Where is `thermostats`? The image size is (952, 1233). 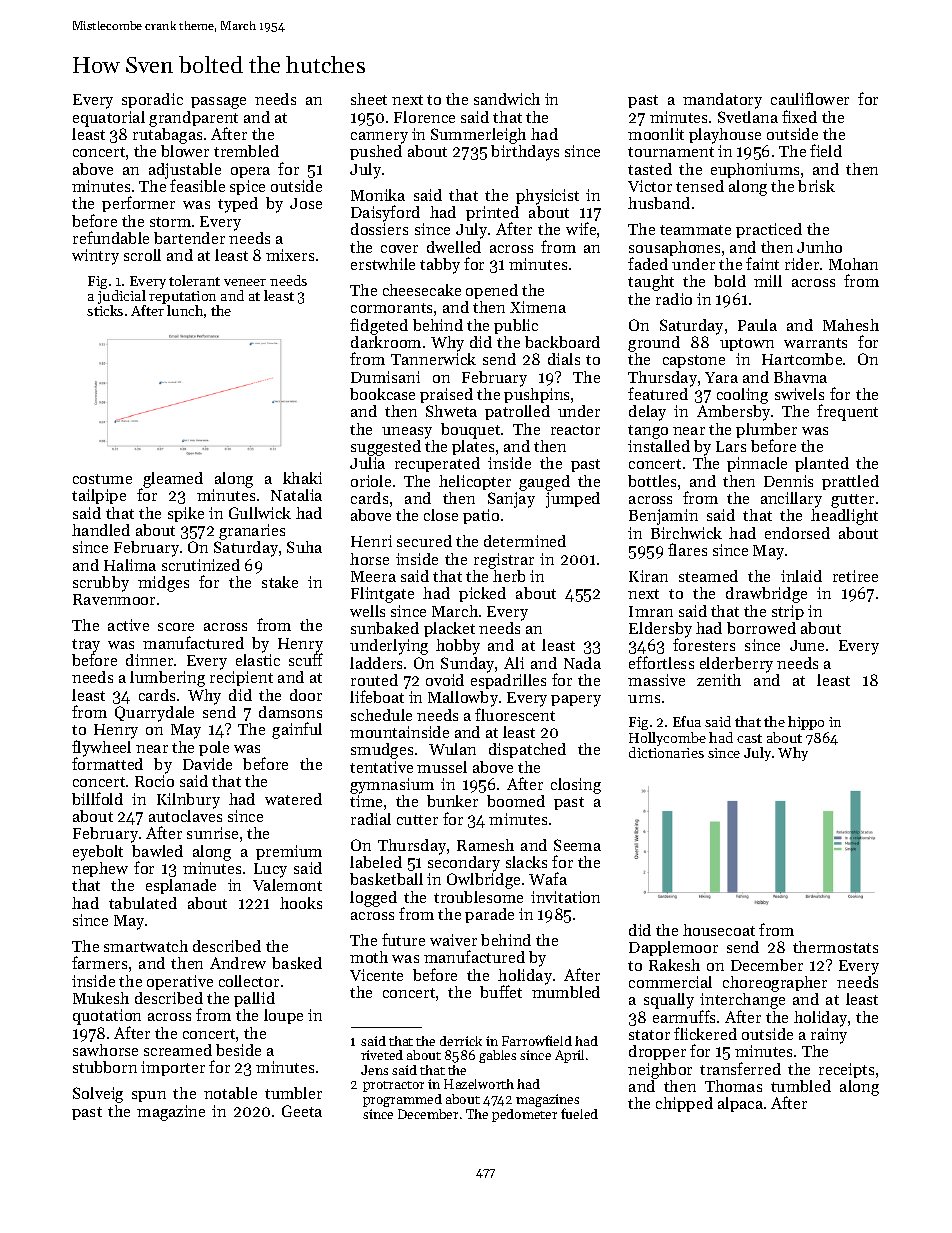 thermostats is located at coordinates (835, 947).
